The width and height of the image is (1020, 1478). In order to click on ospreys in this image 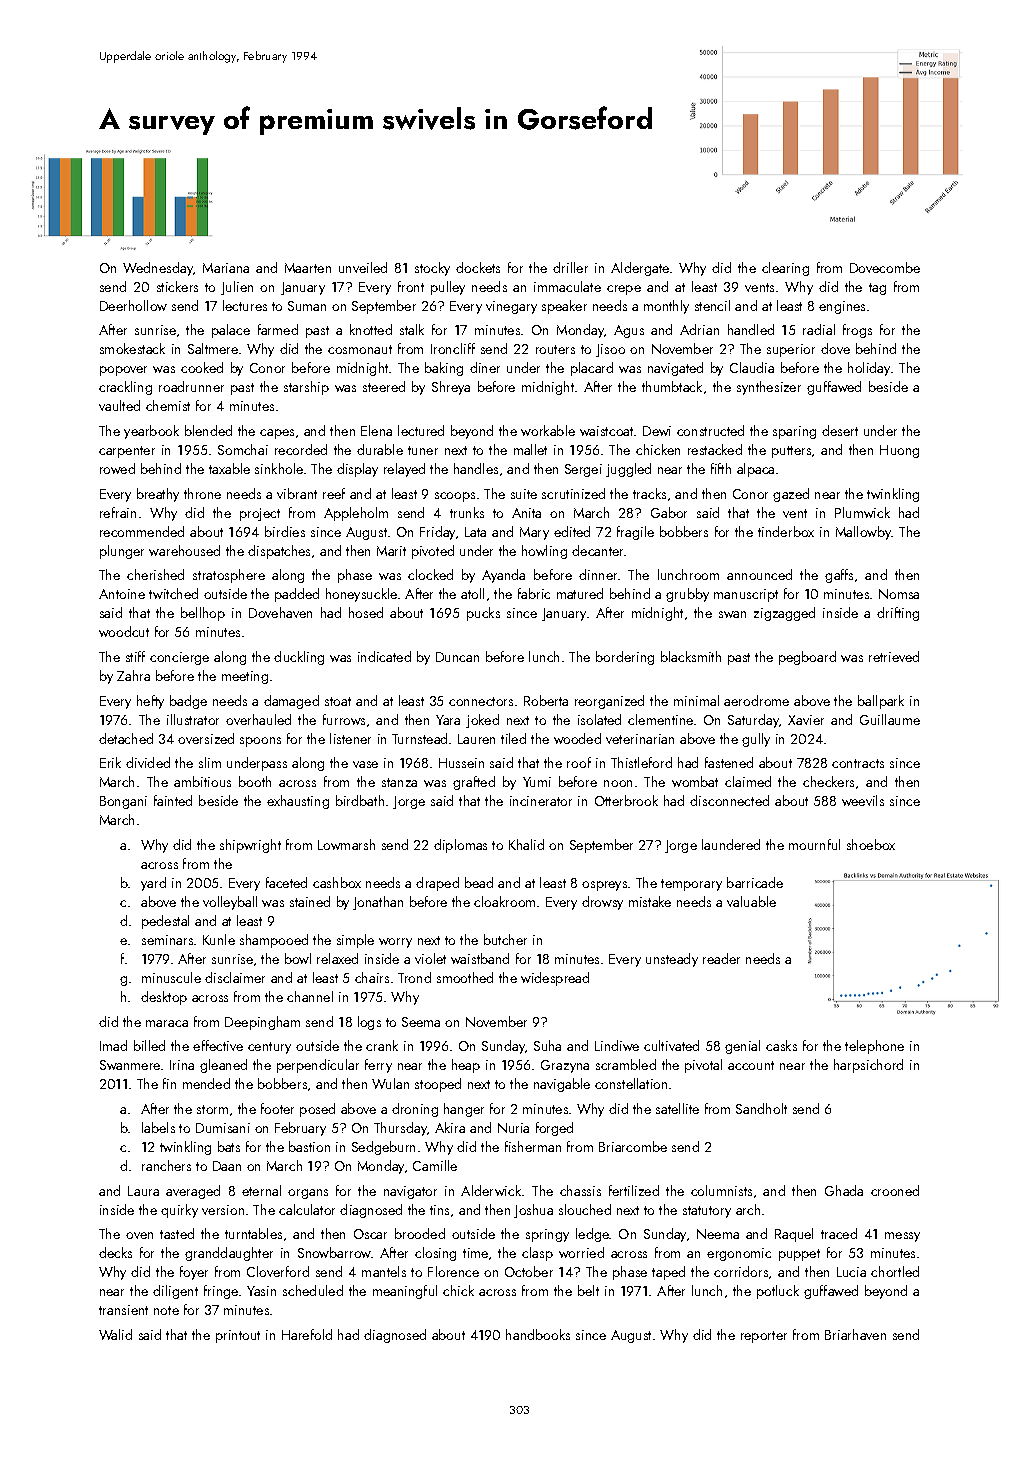, I will do `click(604, 886)`.
